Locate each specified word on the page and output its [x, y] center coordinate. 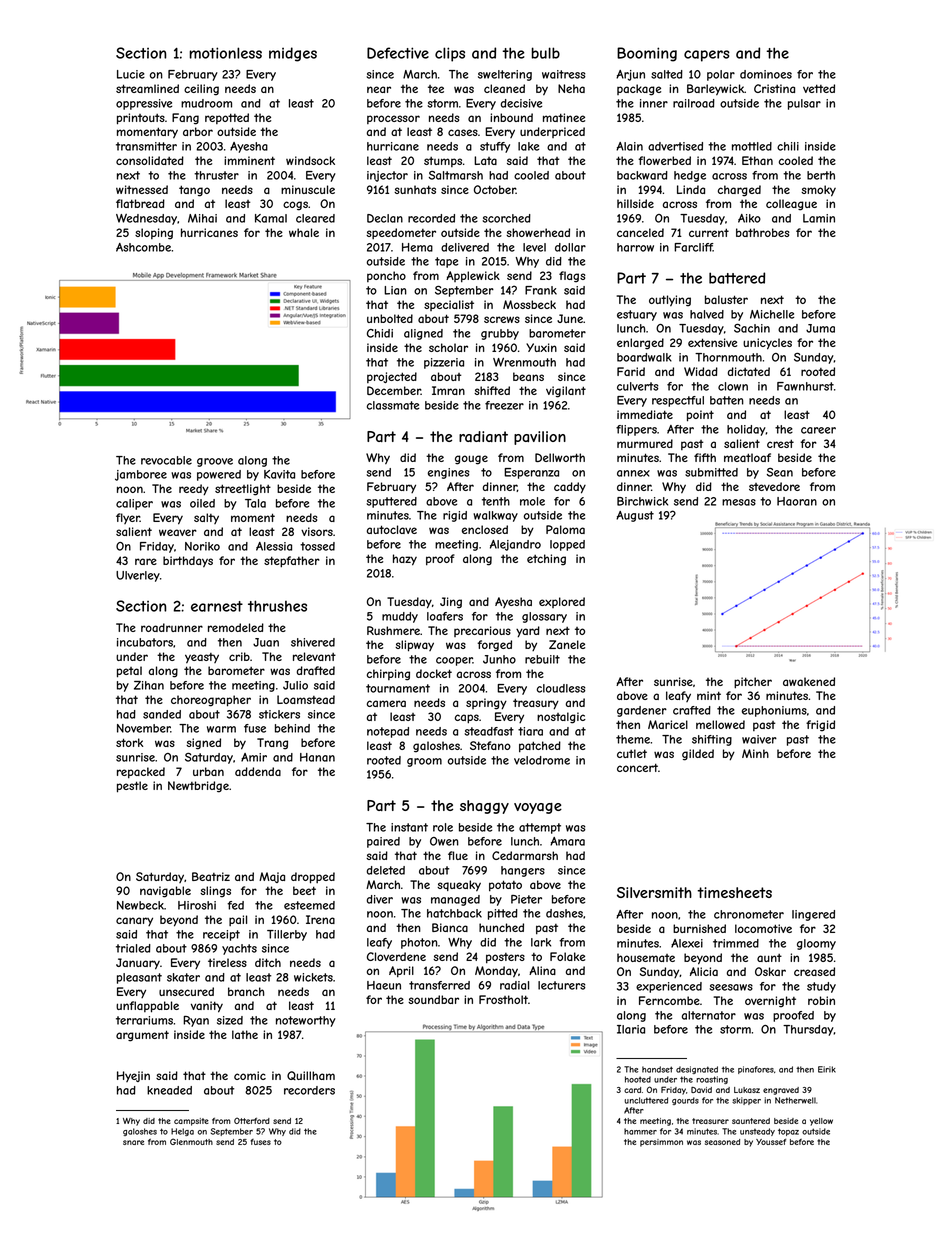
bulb [546, 53]
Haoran [797, 501]
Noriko [202, 546]
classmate [393, 405]
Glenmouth [191, 1141]
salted [667, 74]
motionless [226, 53]
